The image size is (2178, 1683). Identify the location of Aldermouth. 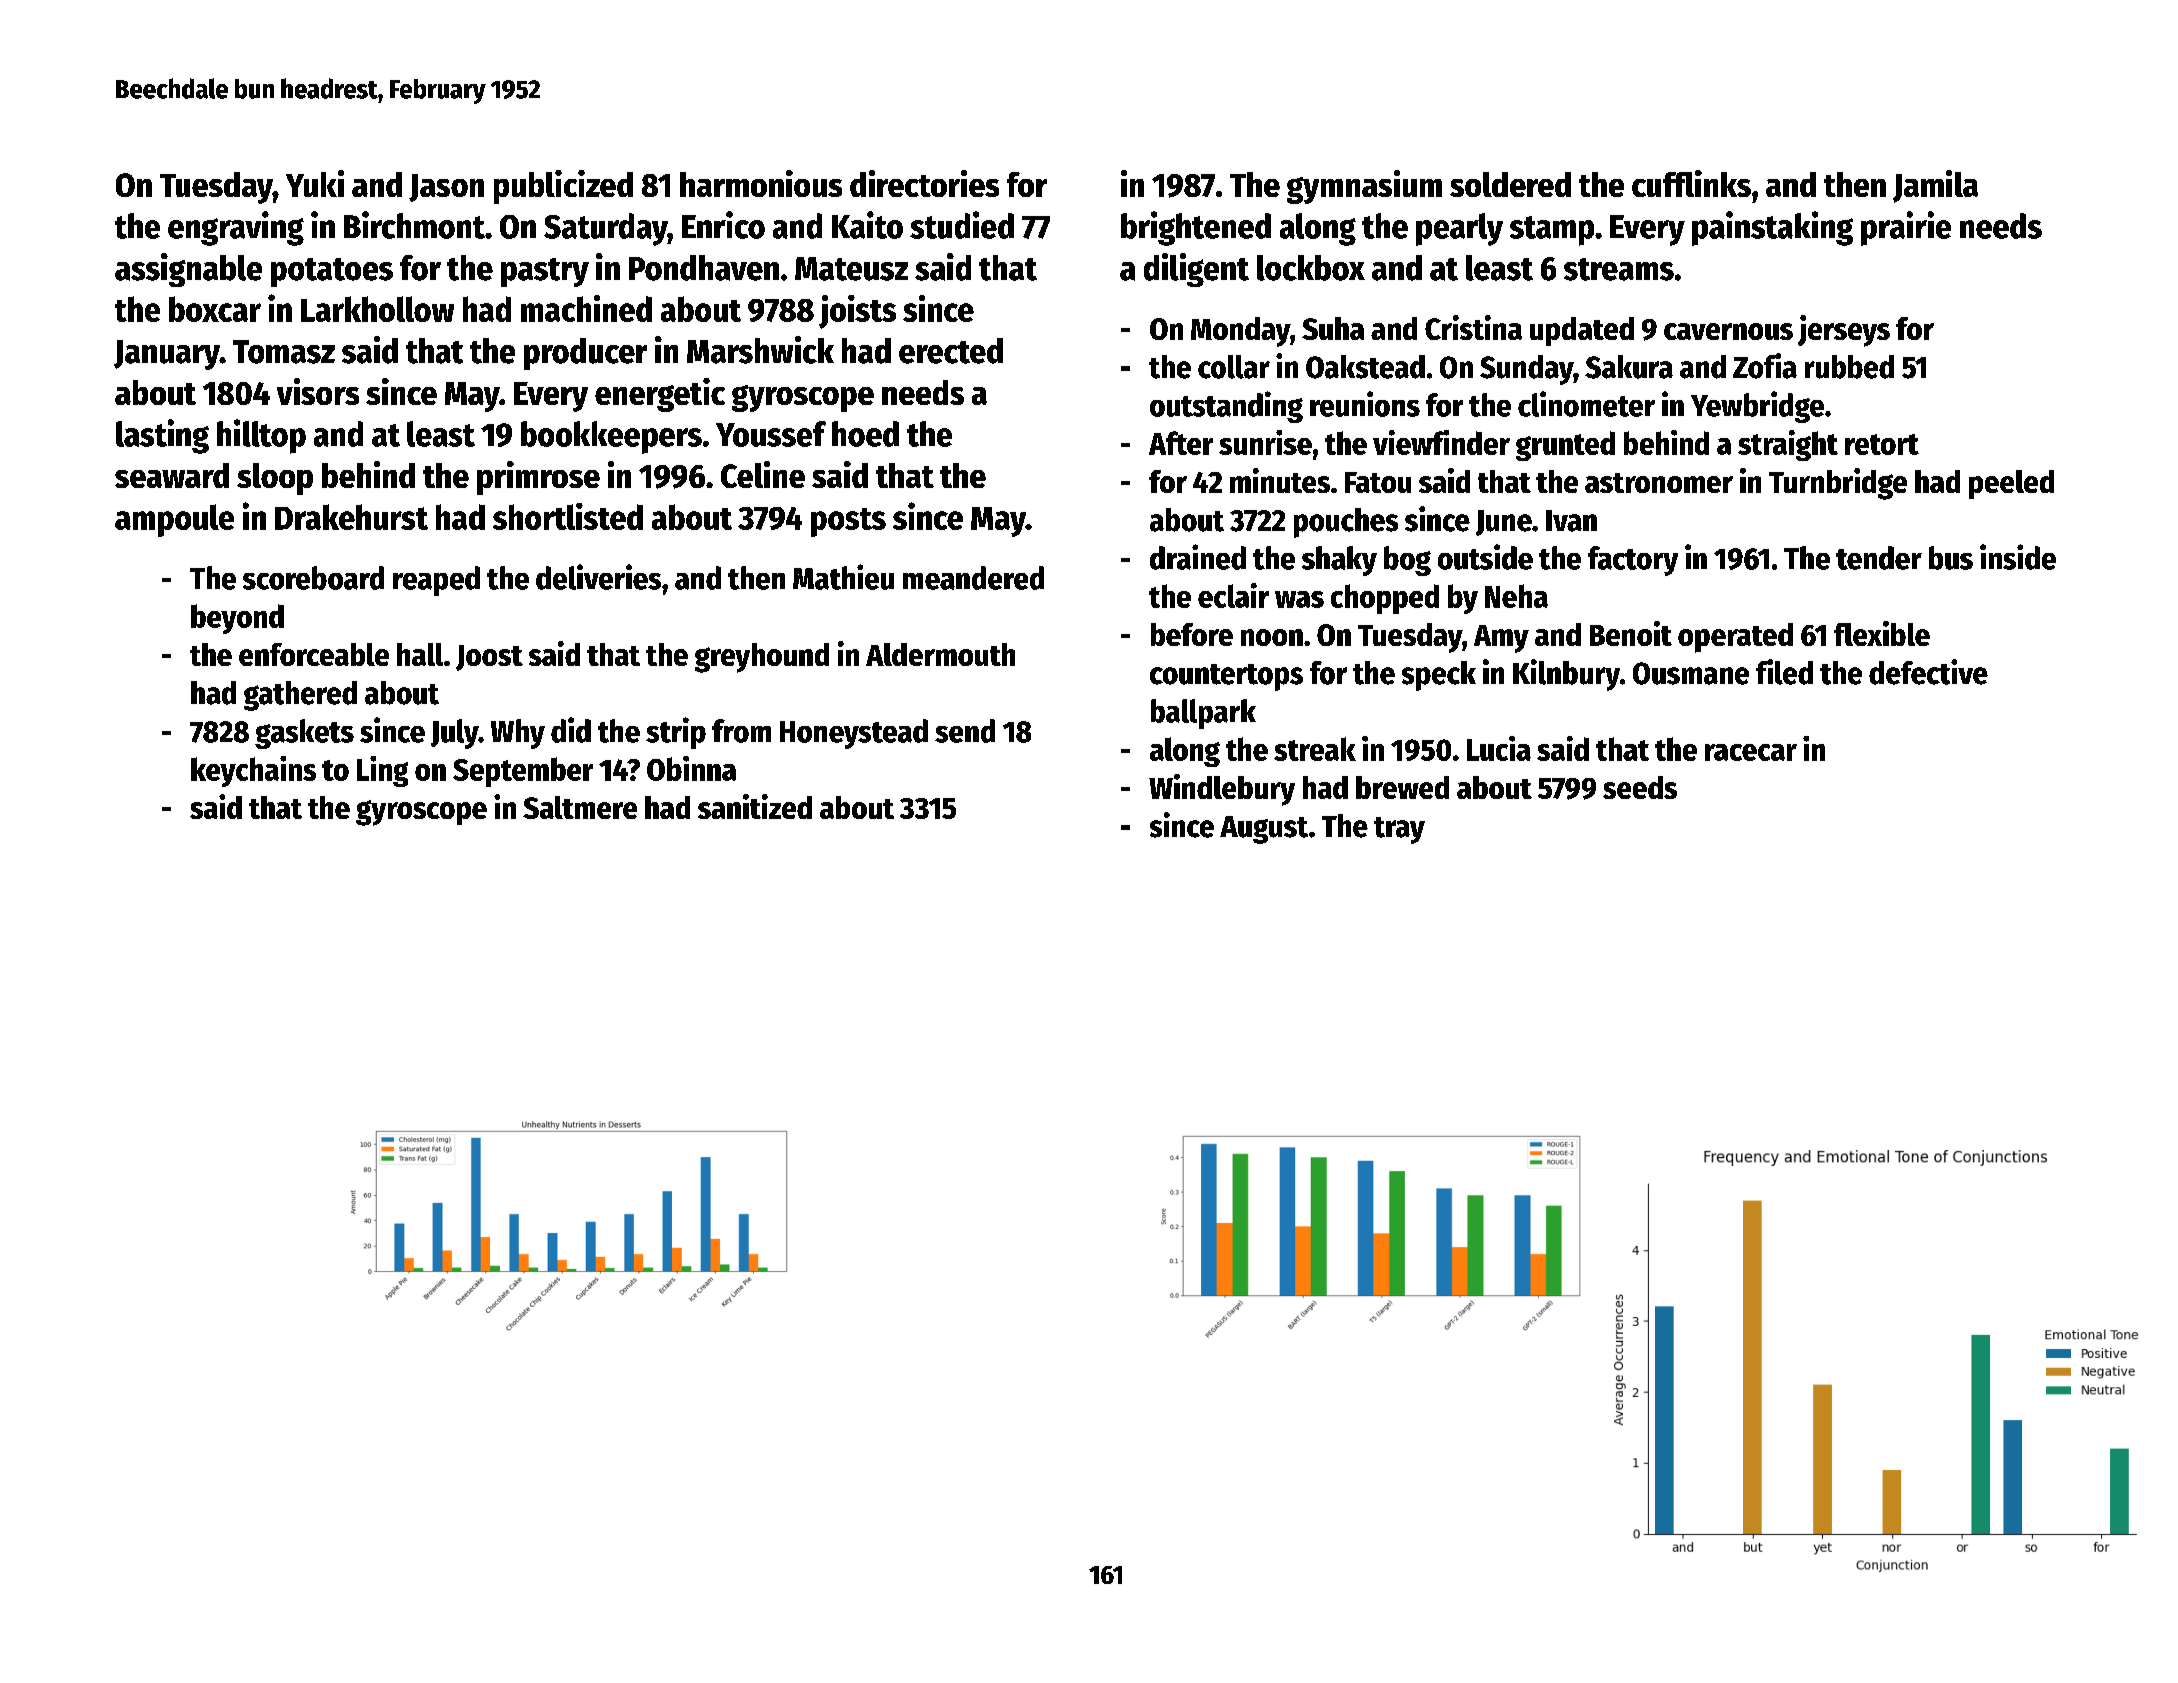
(940, 654).
